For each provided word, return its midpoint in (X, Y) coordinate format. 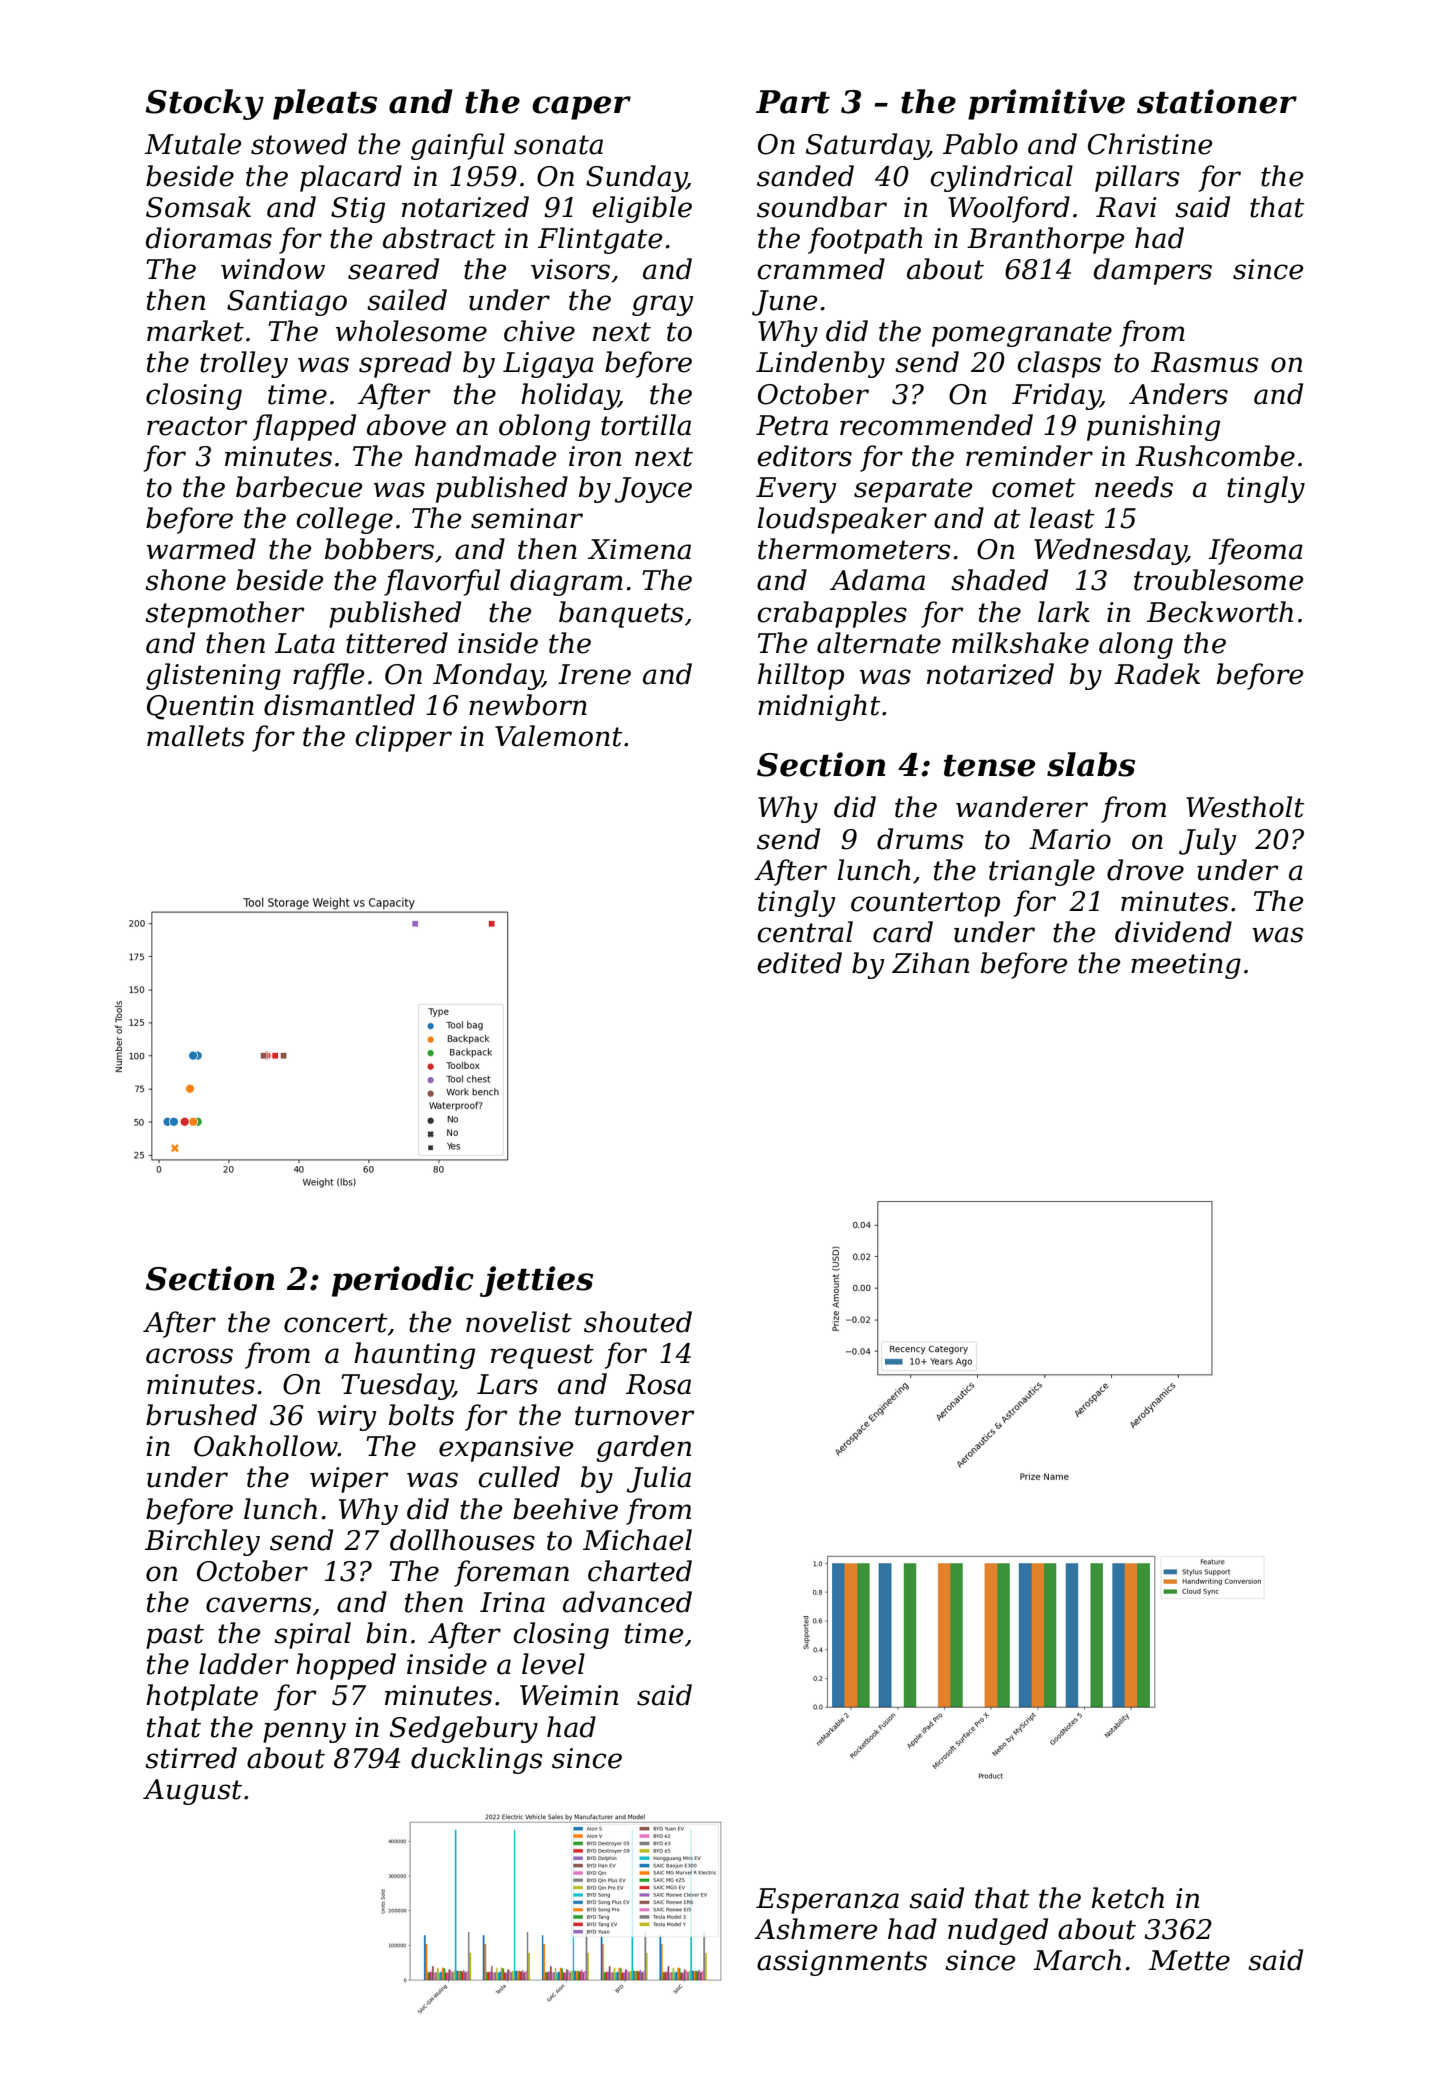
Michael (637, 1540)
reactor (197, 426)
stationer (1217, 101)
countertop (925, 904)
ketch (1128, 1898)
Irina (512, 1602)
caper (581, 108)
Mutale (193, 144)
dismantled (339, 705)
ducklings (476, 1760)
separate (913, 490)
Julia (659, 1479)
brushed (201, 1415)
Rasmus (1204, 362)
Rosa (658, 1384)
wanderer (1022, 807)
